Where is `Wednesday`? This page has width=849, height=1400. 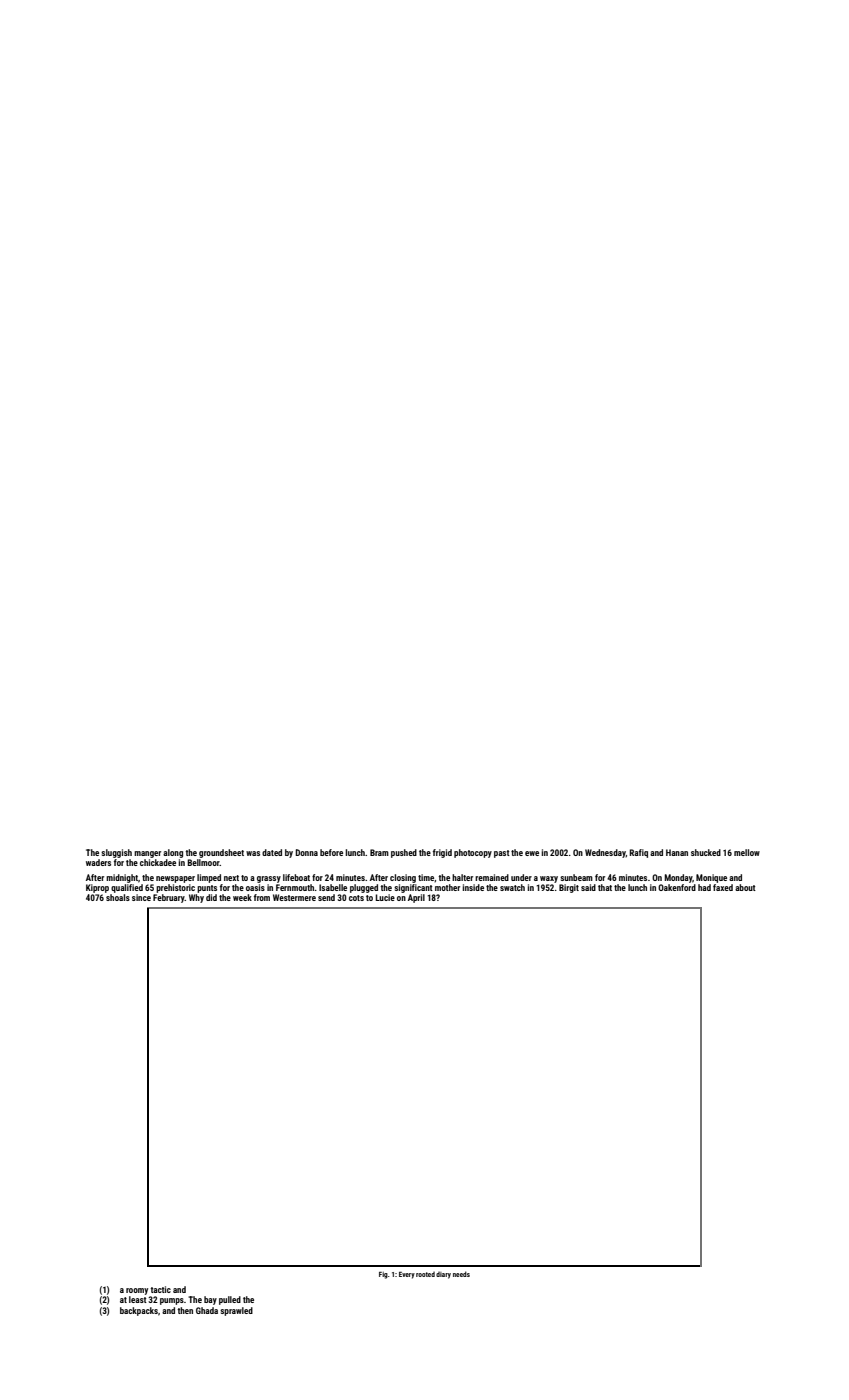 Wednesday is located at coordinates (605, 853).
